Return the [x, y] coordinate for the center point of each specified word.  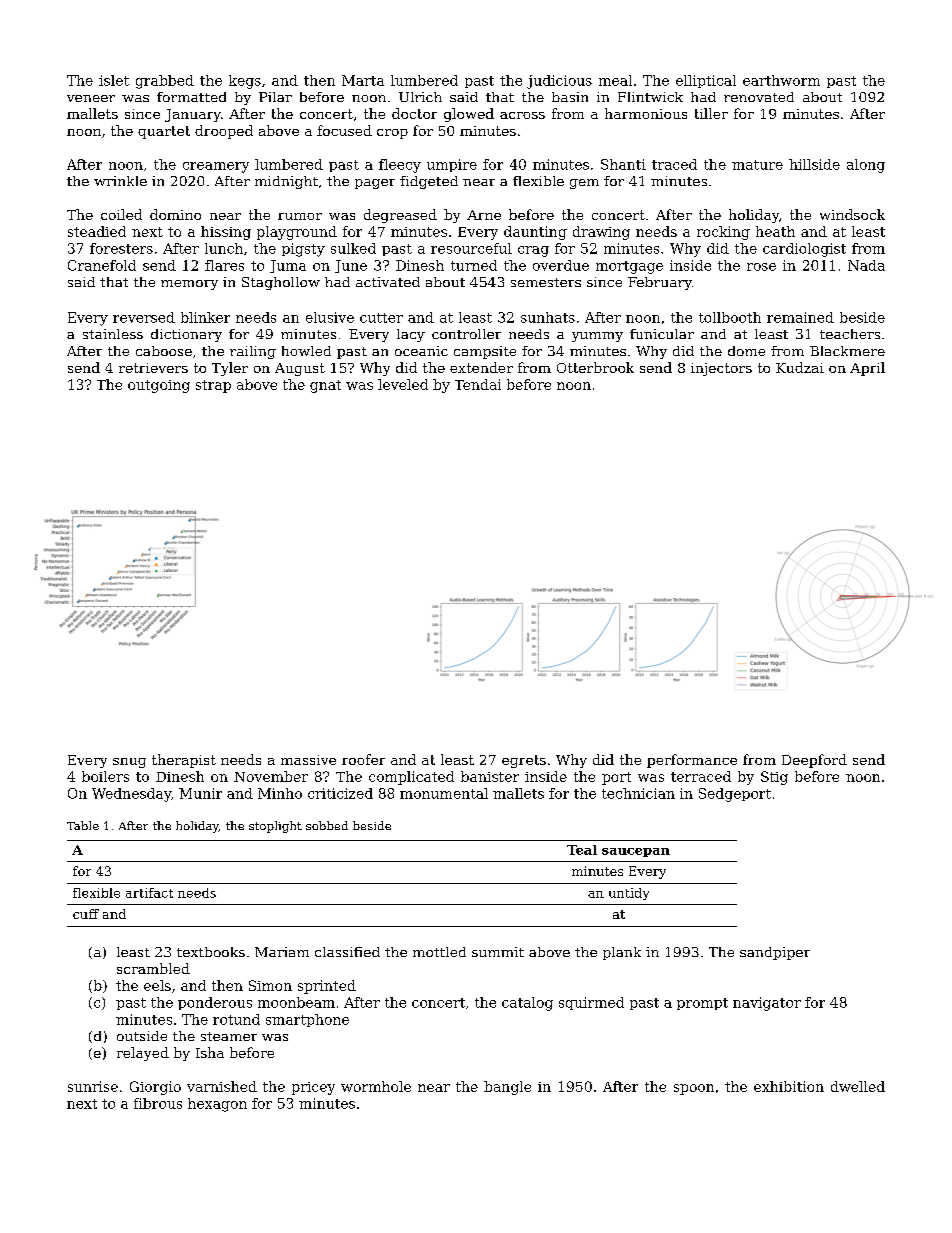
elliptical [706, 81]
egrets [524, 761]
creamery [216, 167]
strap [213, 386]
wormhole [376, 1086]
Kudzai [800, 367]
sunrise [93, 1086]
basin [570, 97]
